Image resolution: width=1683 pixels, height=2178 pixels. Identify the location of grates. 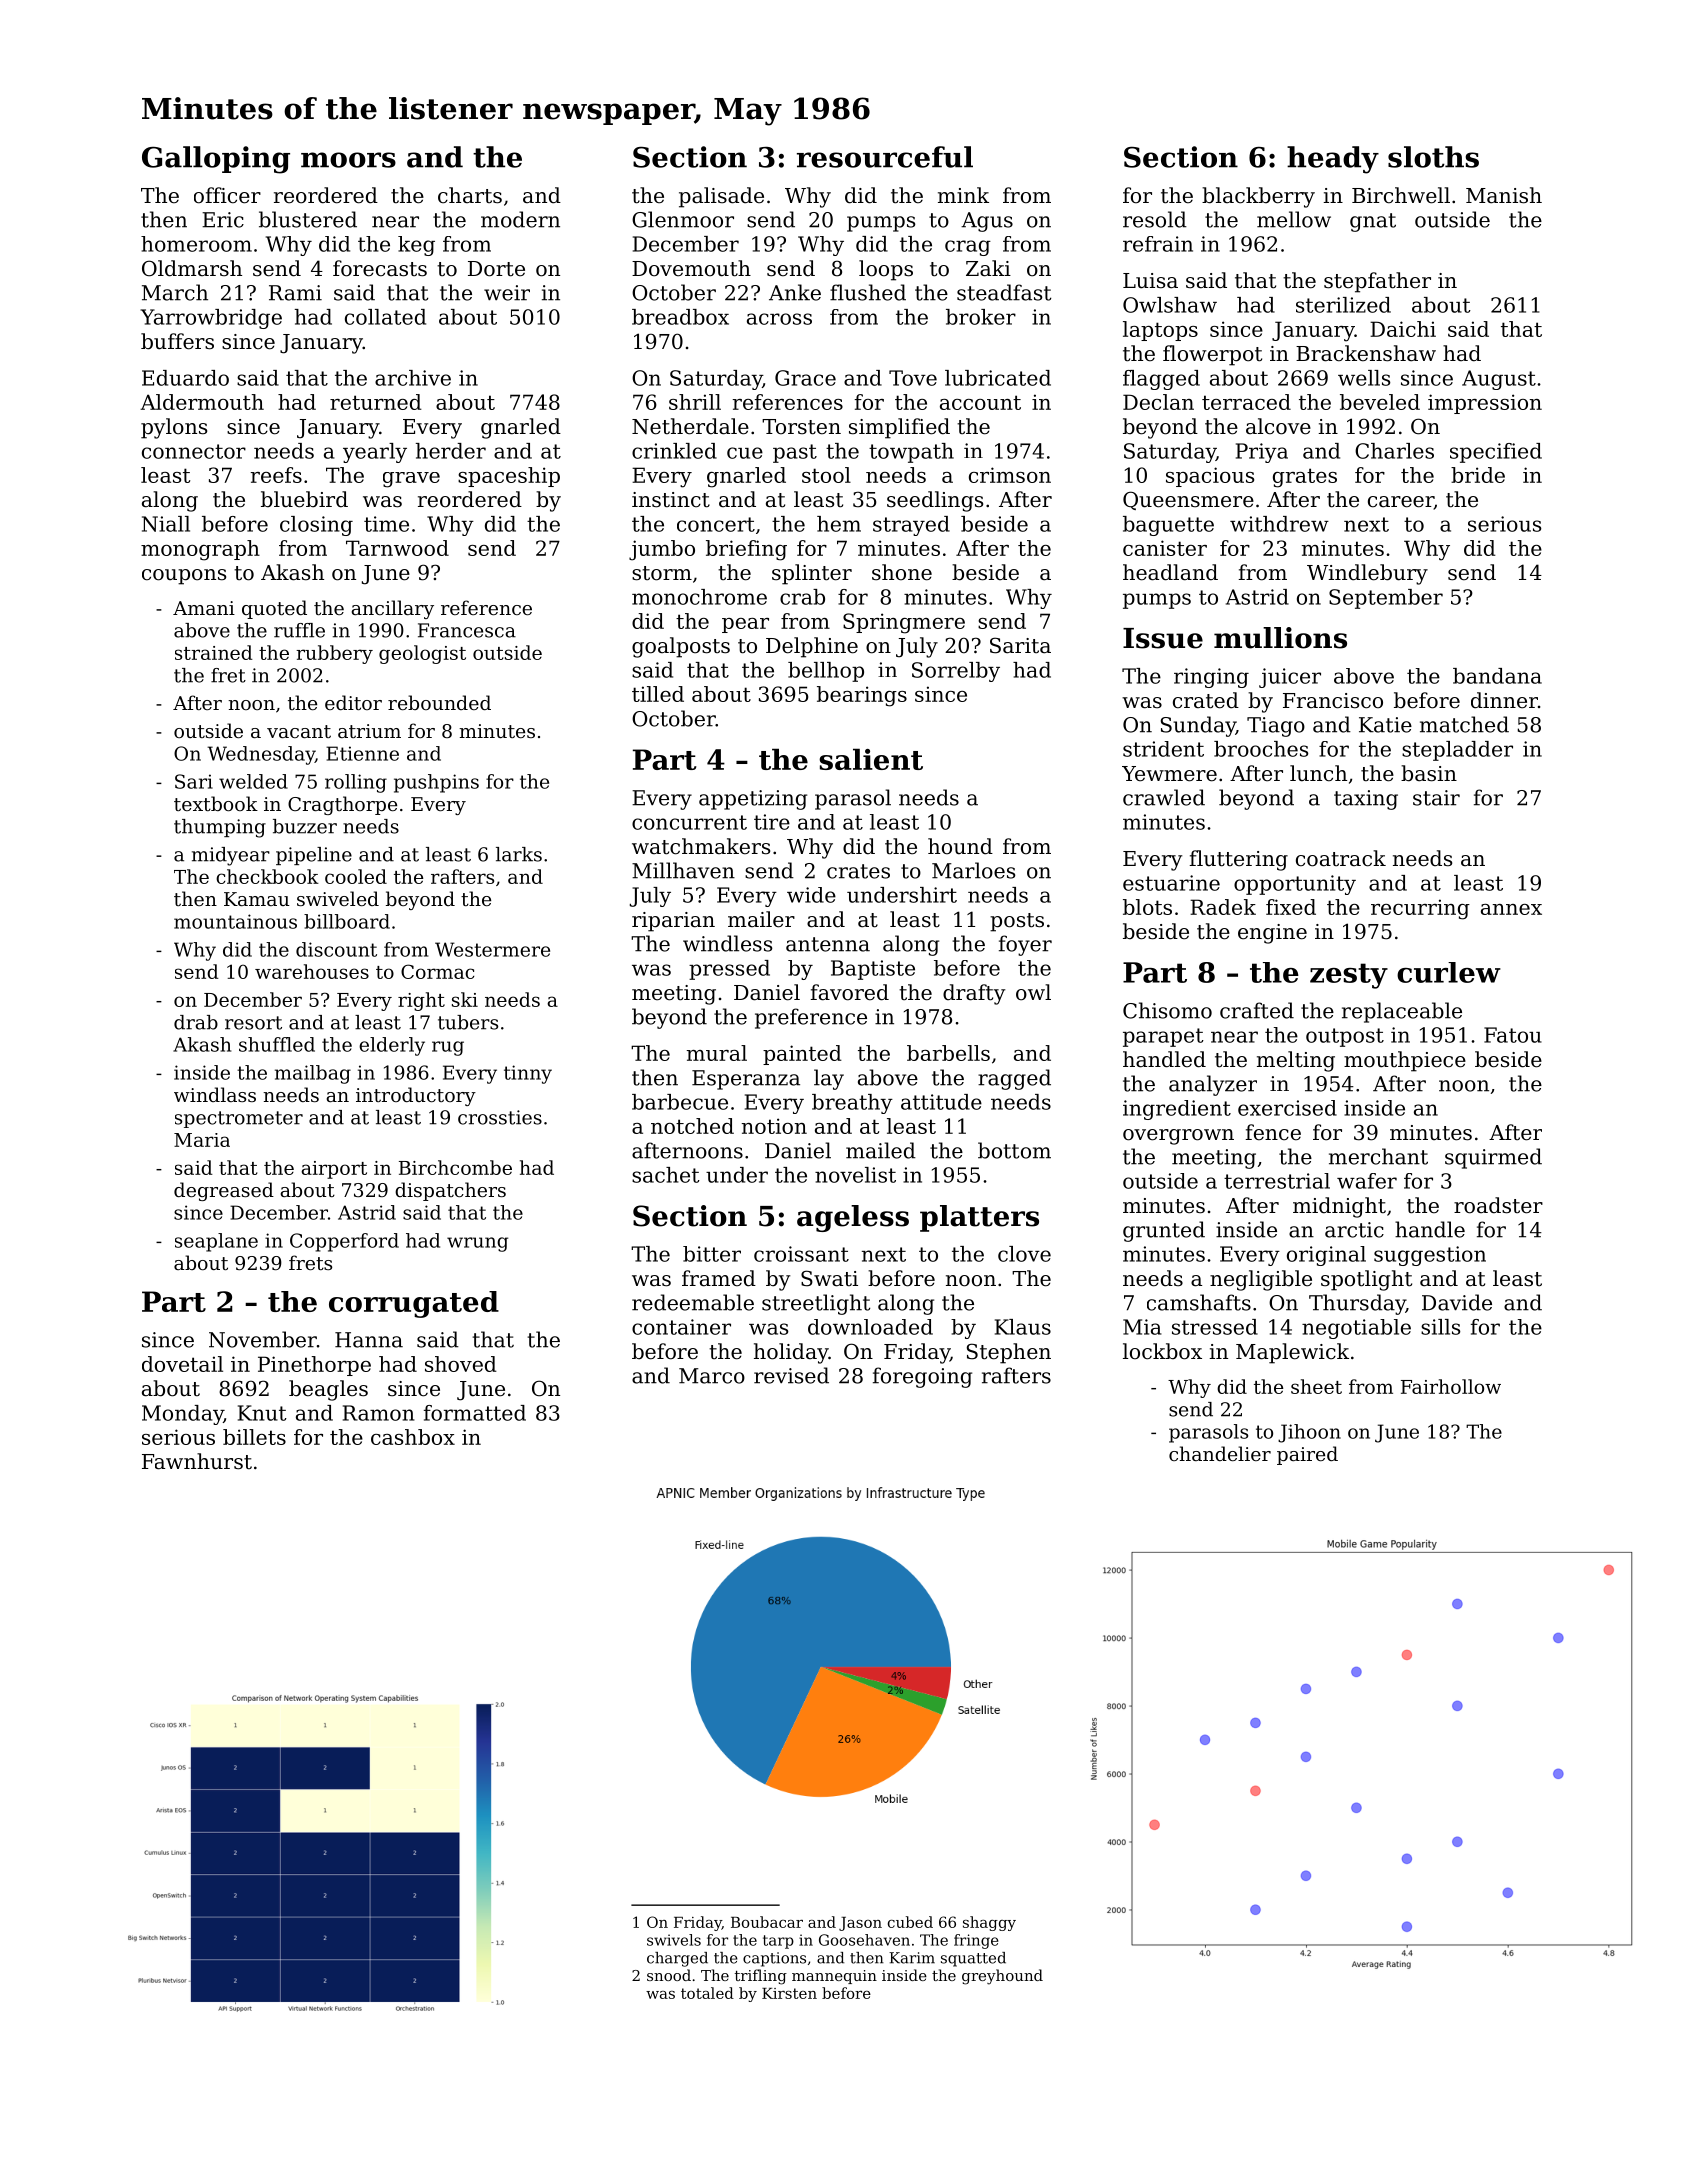
(1305, 478).
